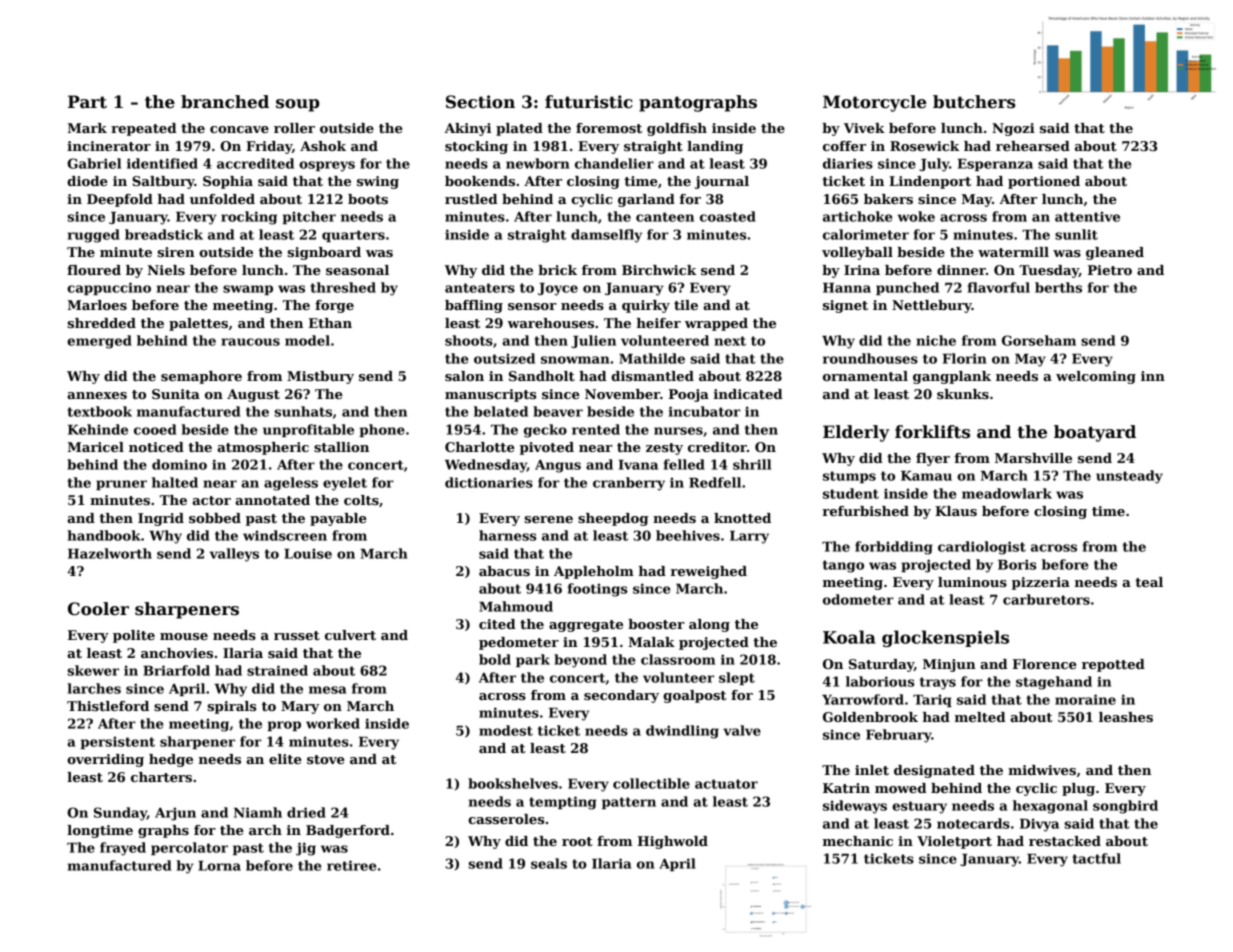 The image size is (1233, 952). What do you see at coordinates (589, 102) in the page?
I see `futuristic` at bounding box center [589, 102].
